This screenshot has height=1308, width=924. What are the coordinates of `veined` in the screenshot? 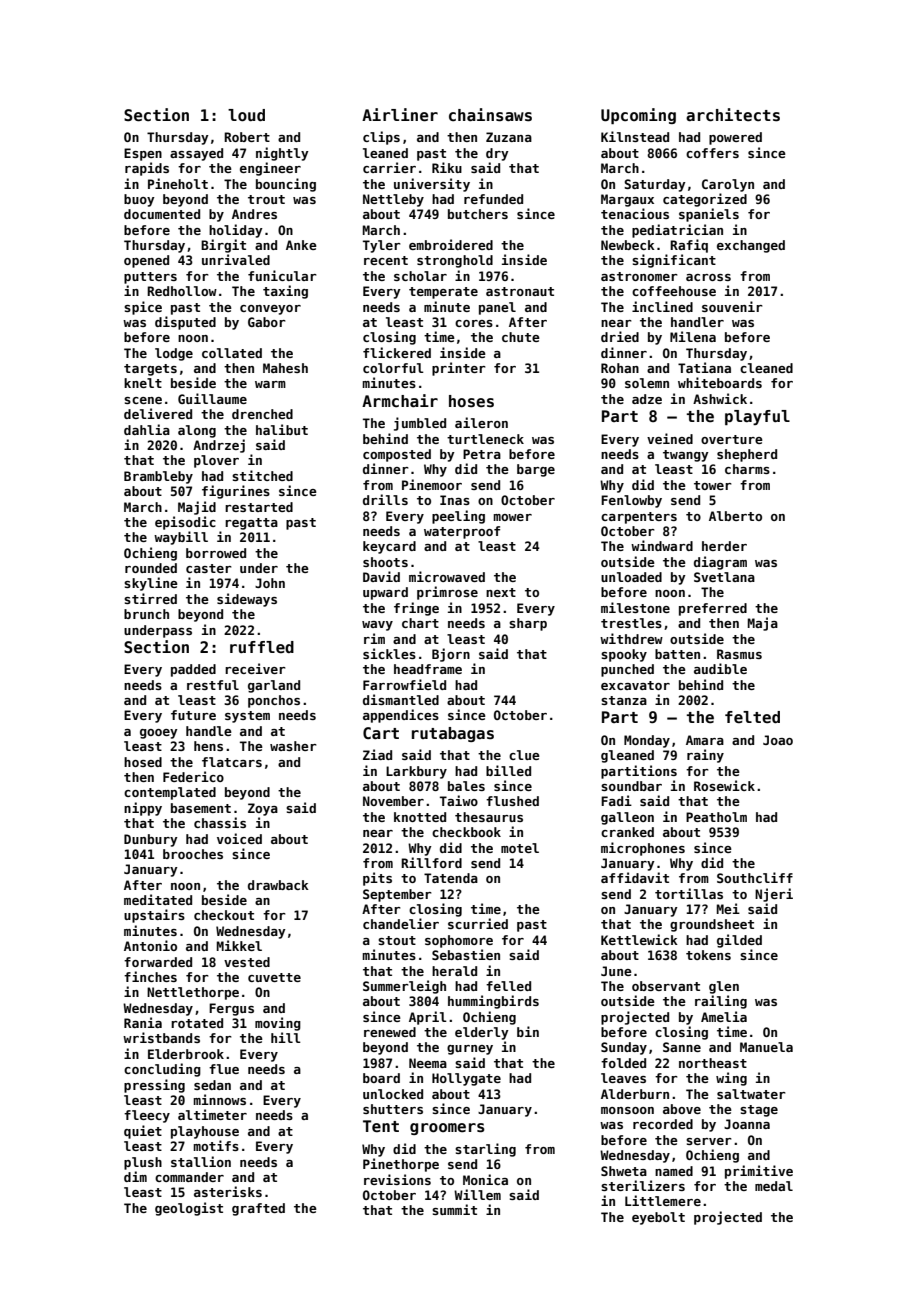 It's located at (670, 438).
